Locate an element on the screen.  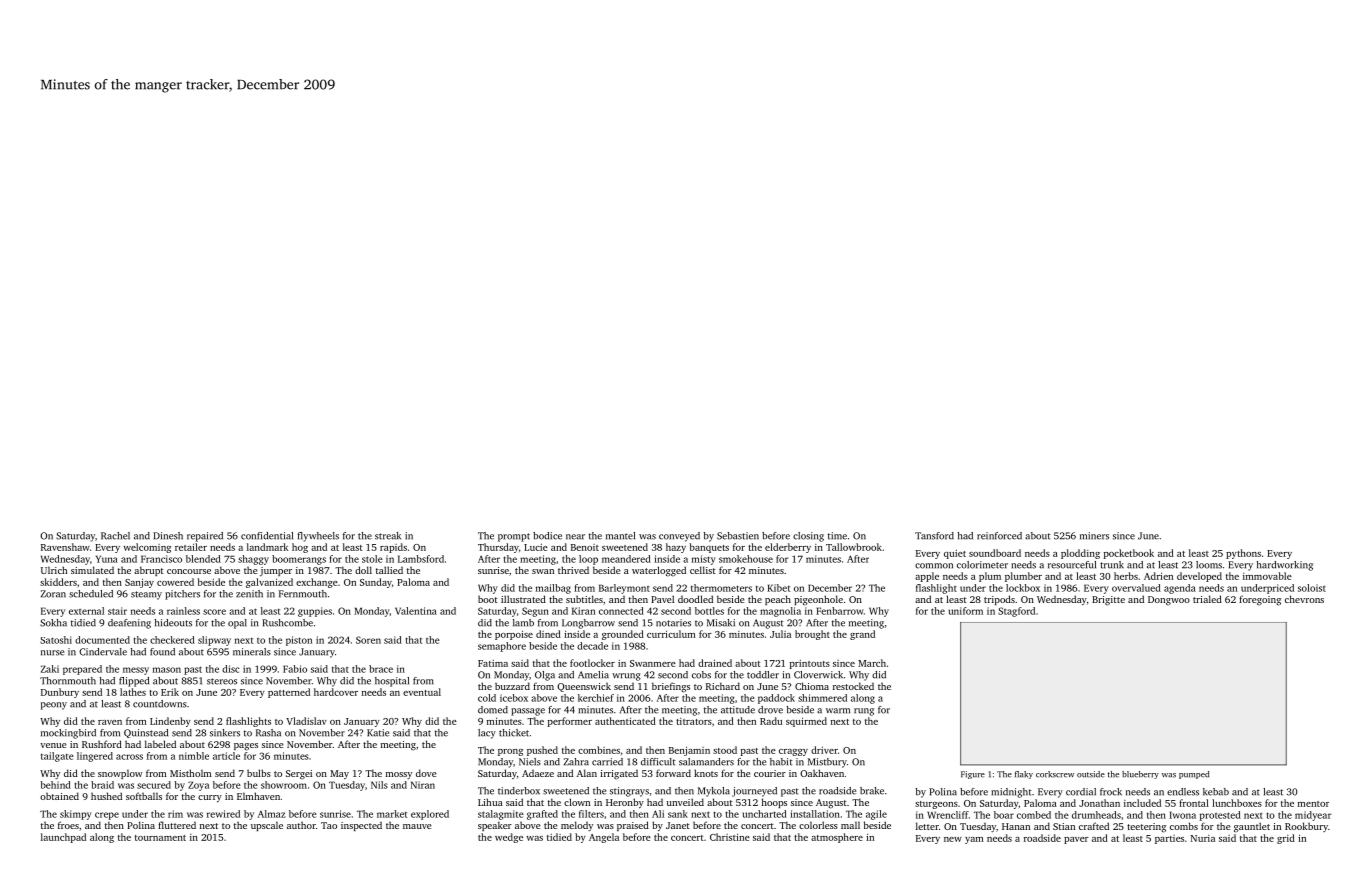
reinforced is located at coordinates (999, 536).
